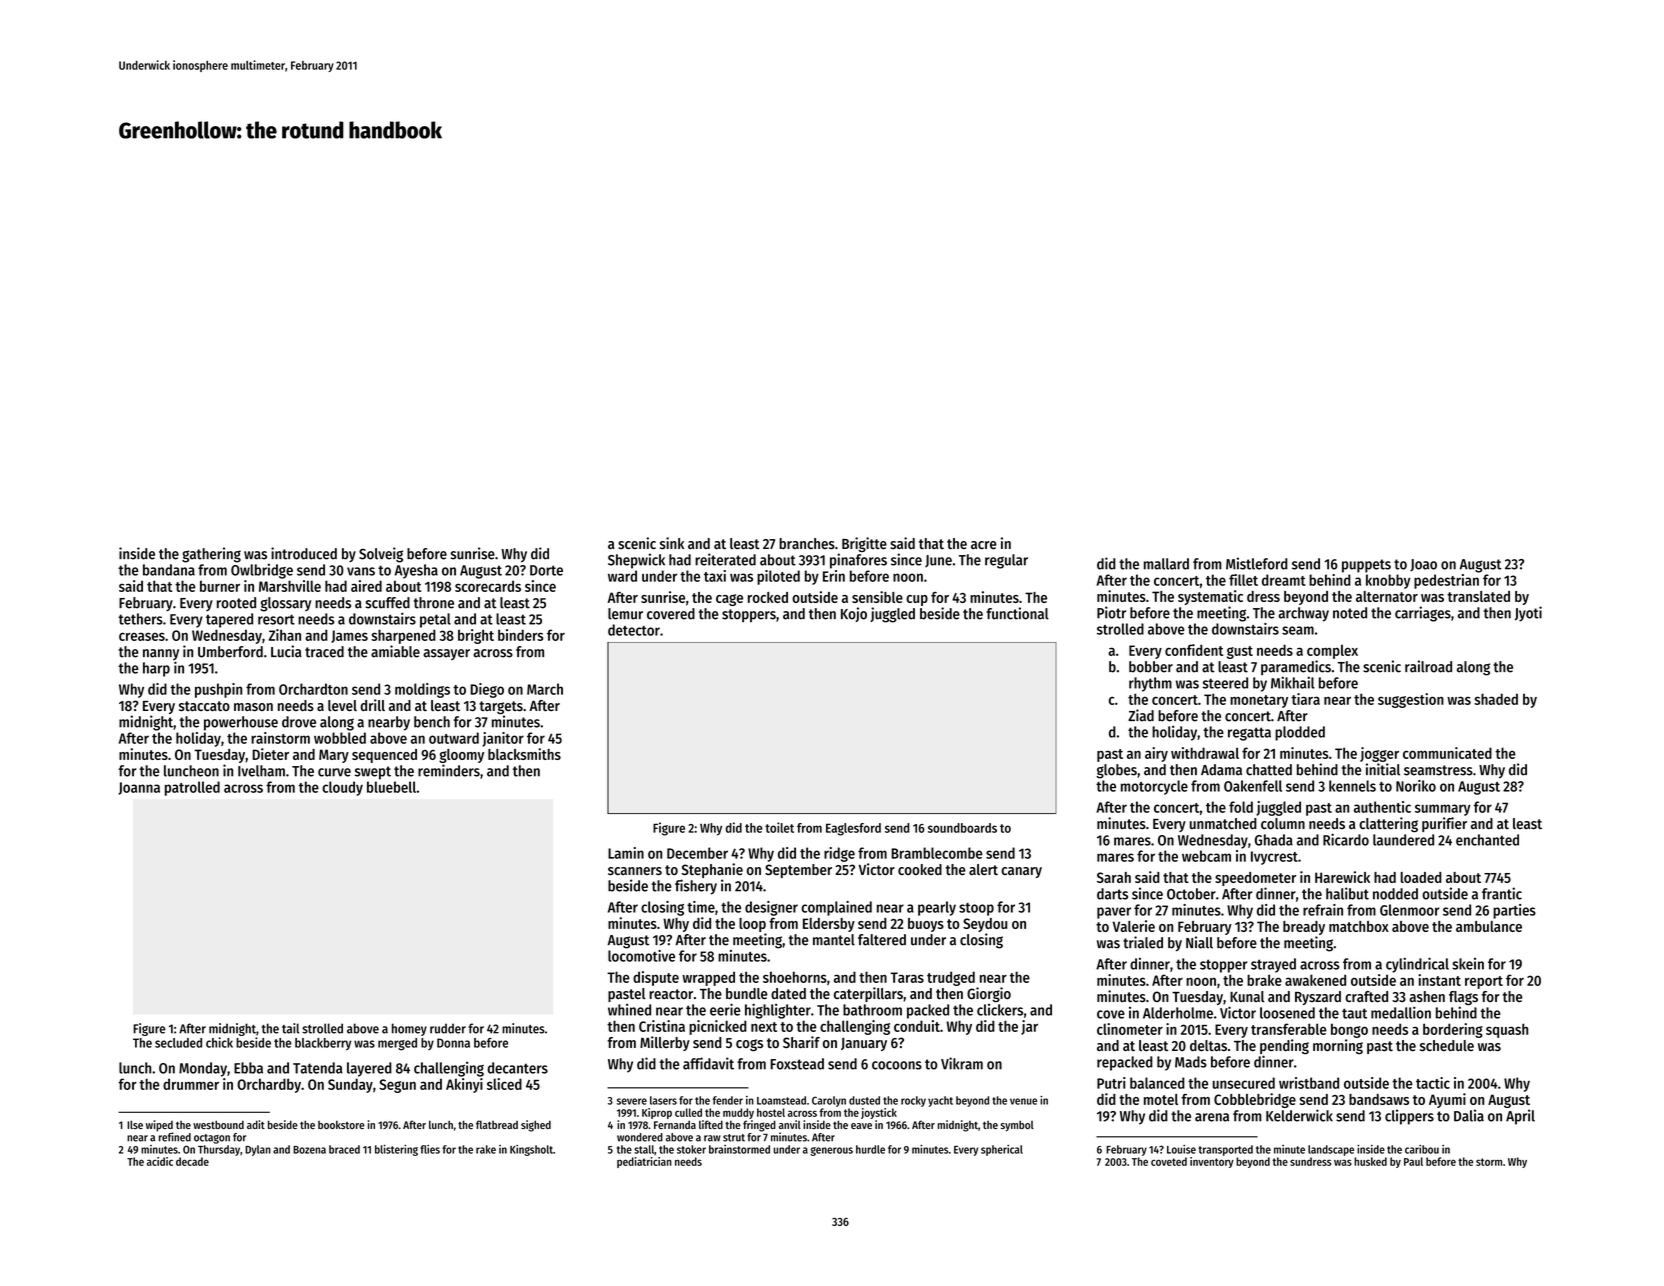  Describe the element at coordinates (641, 956) in the screenshot. I see `locomotive` at that location.
